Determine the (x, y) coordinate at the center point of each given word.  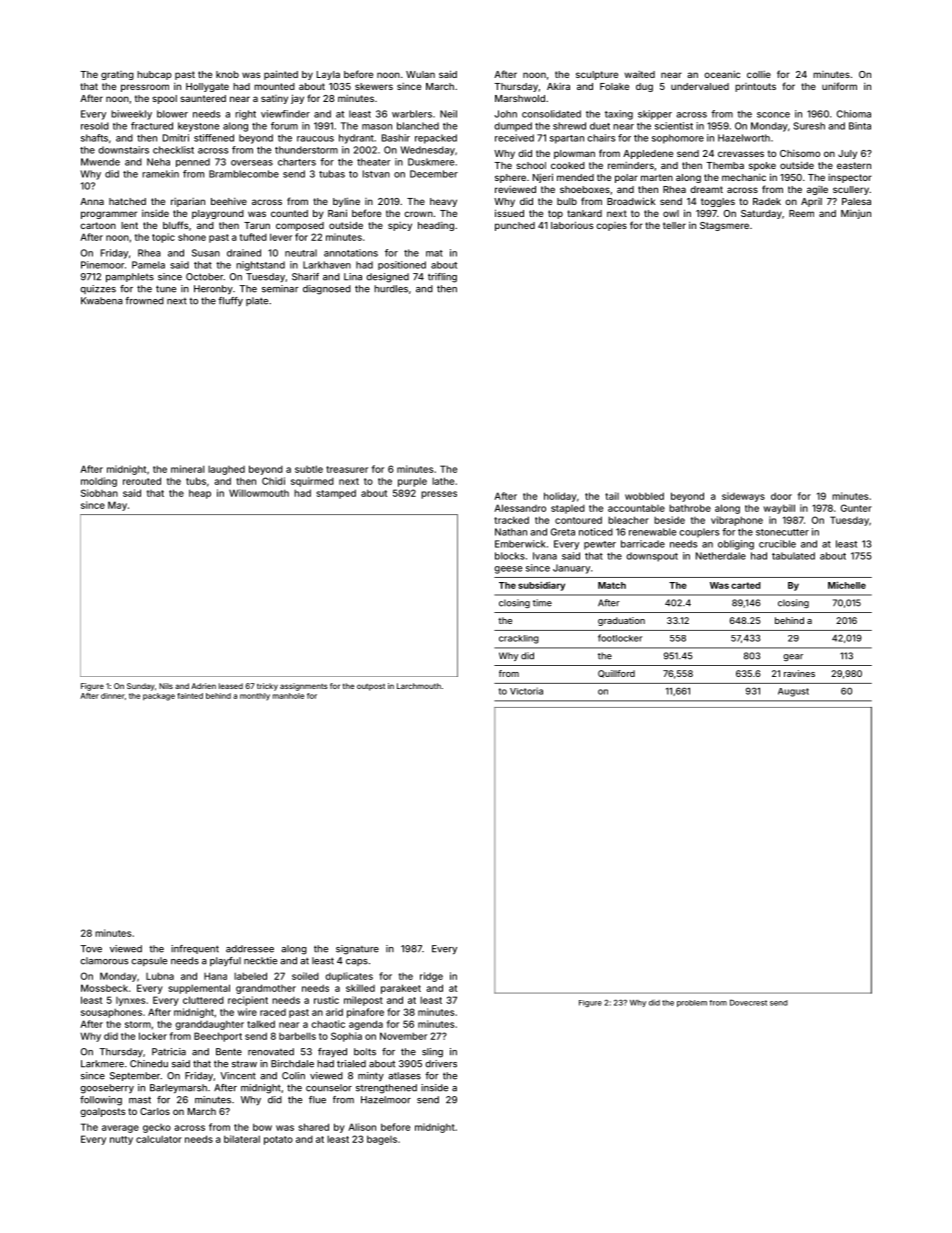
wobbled (644, 496)
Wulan (420, 74)
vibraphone (737, 521)
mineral (188, 469)
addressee (250, 949)
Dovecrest (748, 1003)
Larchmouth (419, 686)
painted (281, 75)
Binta (860, 126)
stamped (336, 494)
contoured (578, 520)
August (793, 692)
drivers (441, 1064)
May (117, 506)
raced (273, 1012)
